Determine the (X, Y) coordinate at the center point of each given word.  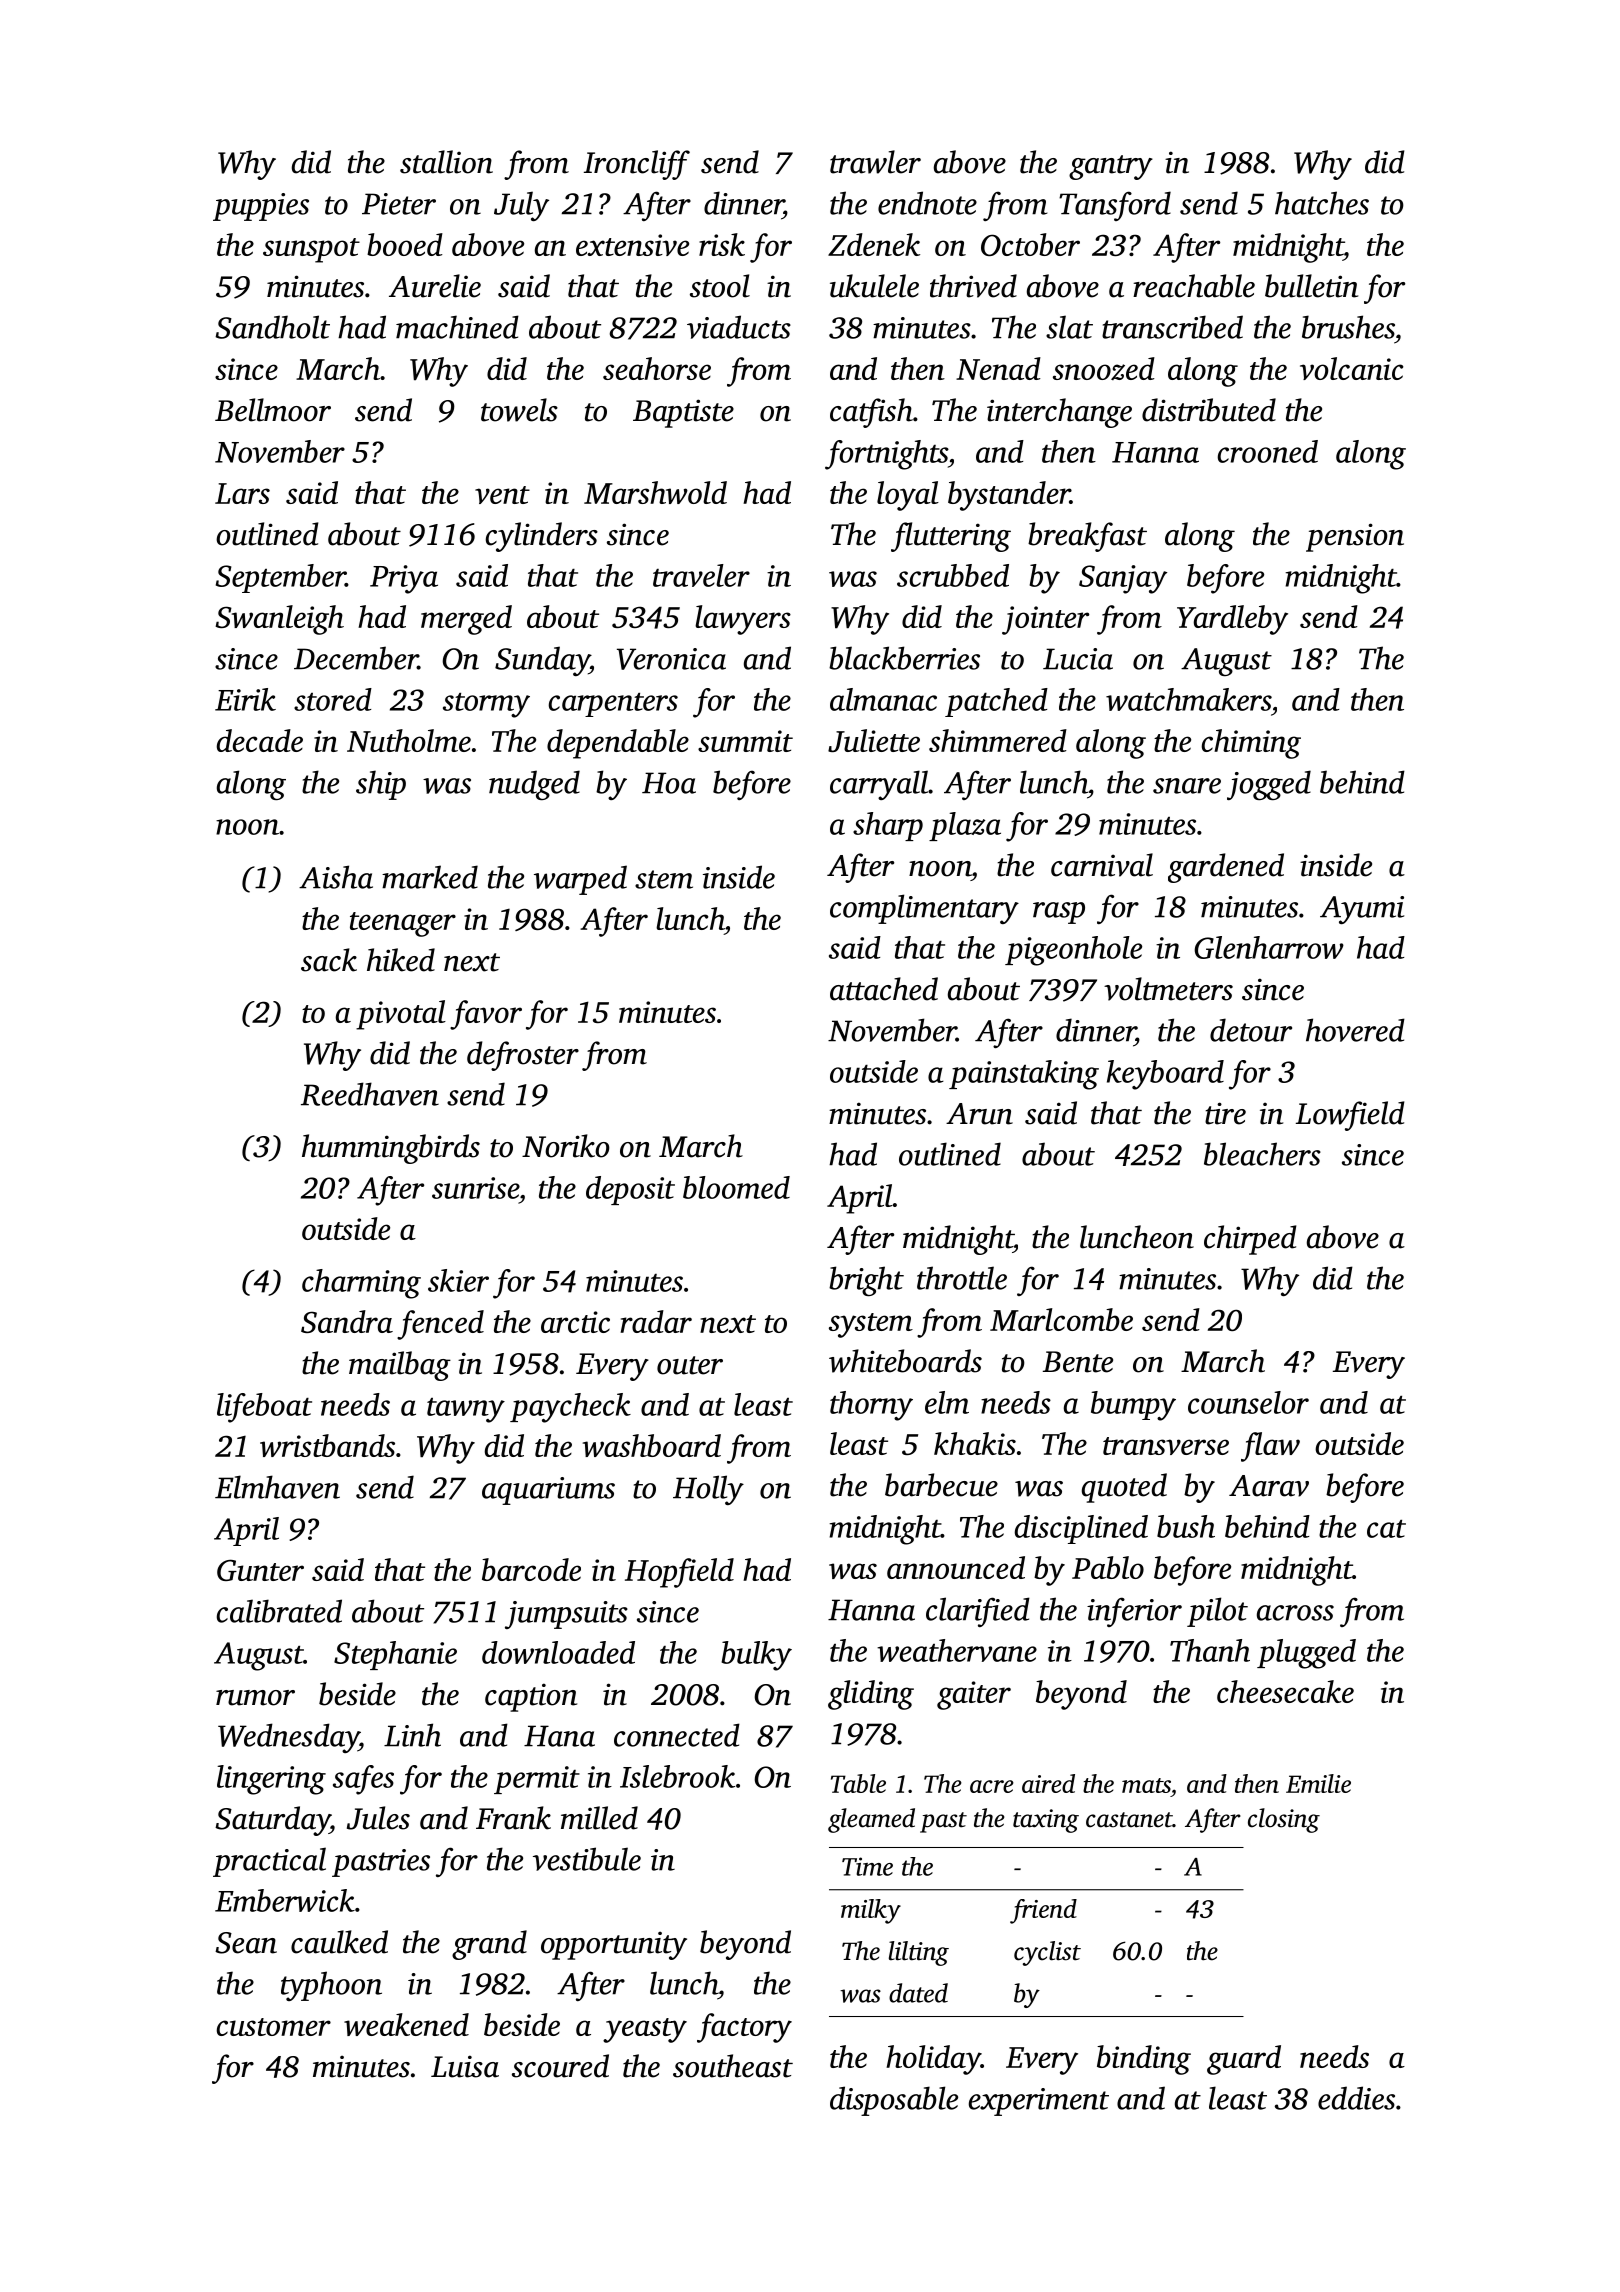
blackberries (904, 658)
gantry (1111, 167)
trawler (875, 162)
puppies (261, 207)
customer (274, 2027)
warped (580, 880)
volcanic (1351, 368)
